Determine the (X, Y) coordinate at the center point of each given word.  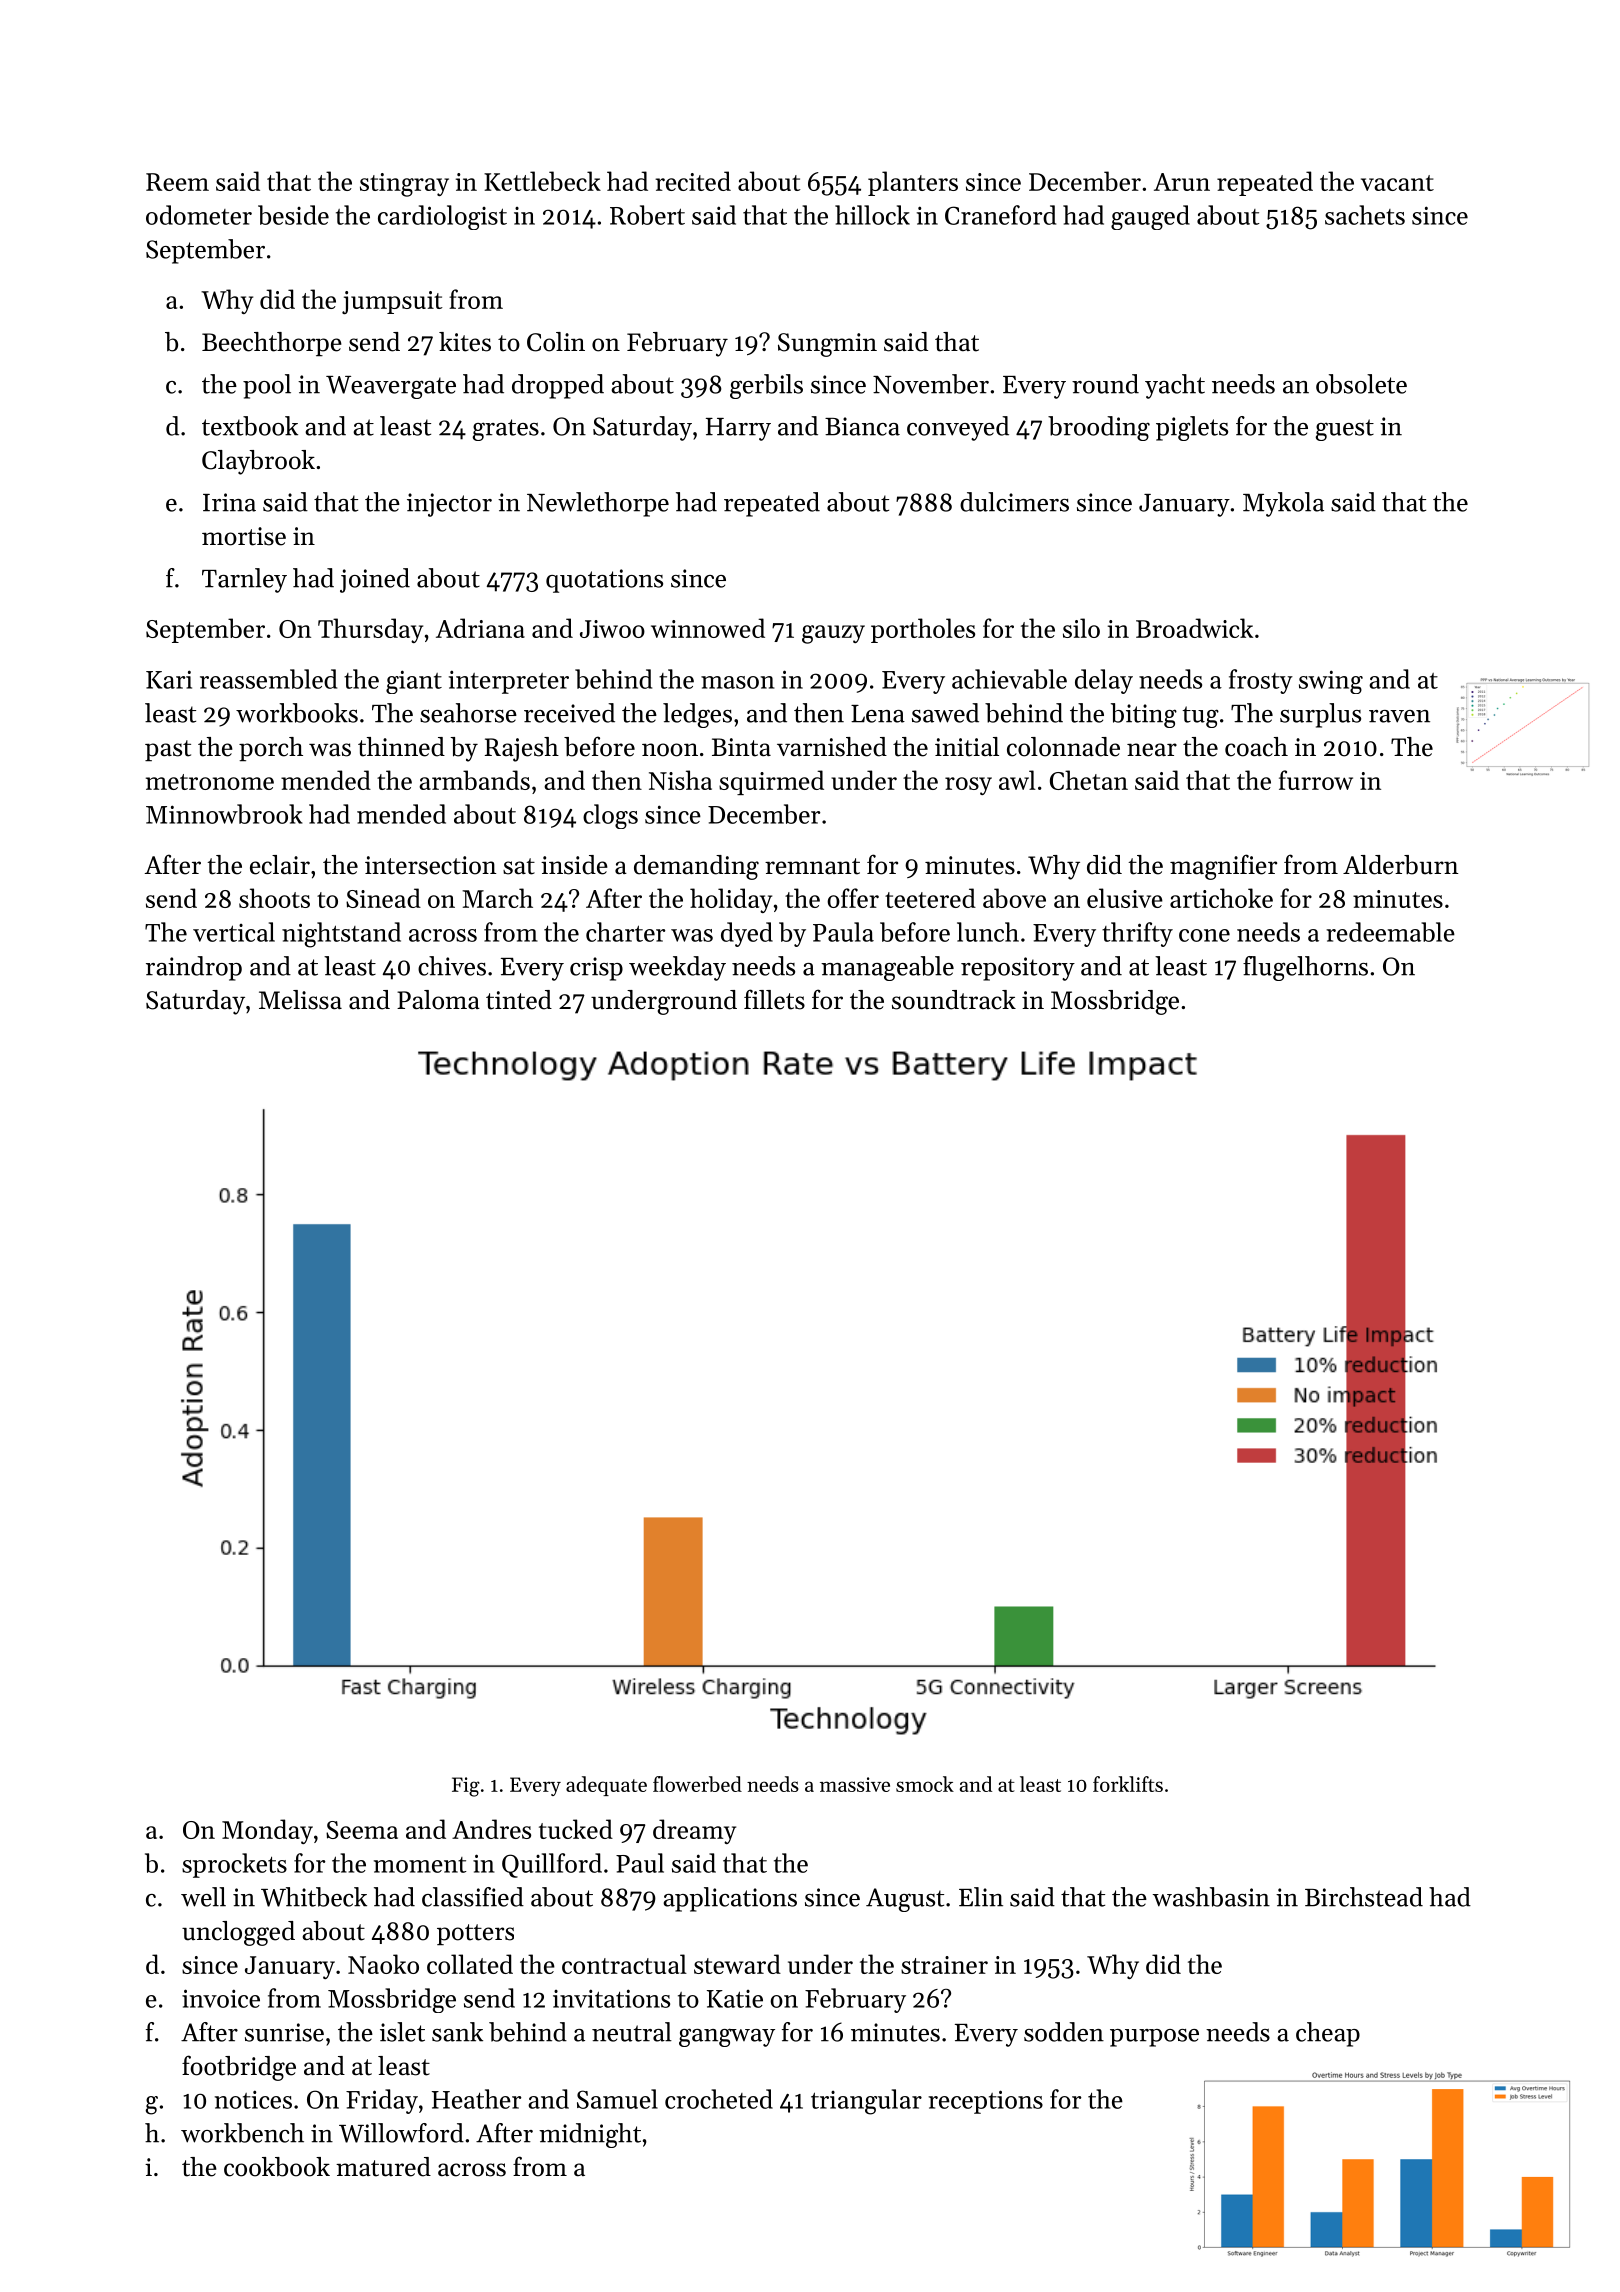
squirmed (771, 782)
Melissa (300, 1000)
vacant (1397, 183)
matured (383, 2167)
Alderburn (1400, 865)
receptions (985, 2102)
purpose (1154, 2038)
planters (913, 183)
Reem (177, 182)
